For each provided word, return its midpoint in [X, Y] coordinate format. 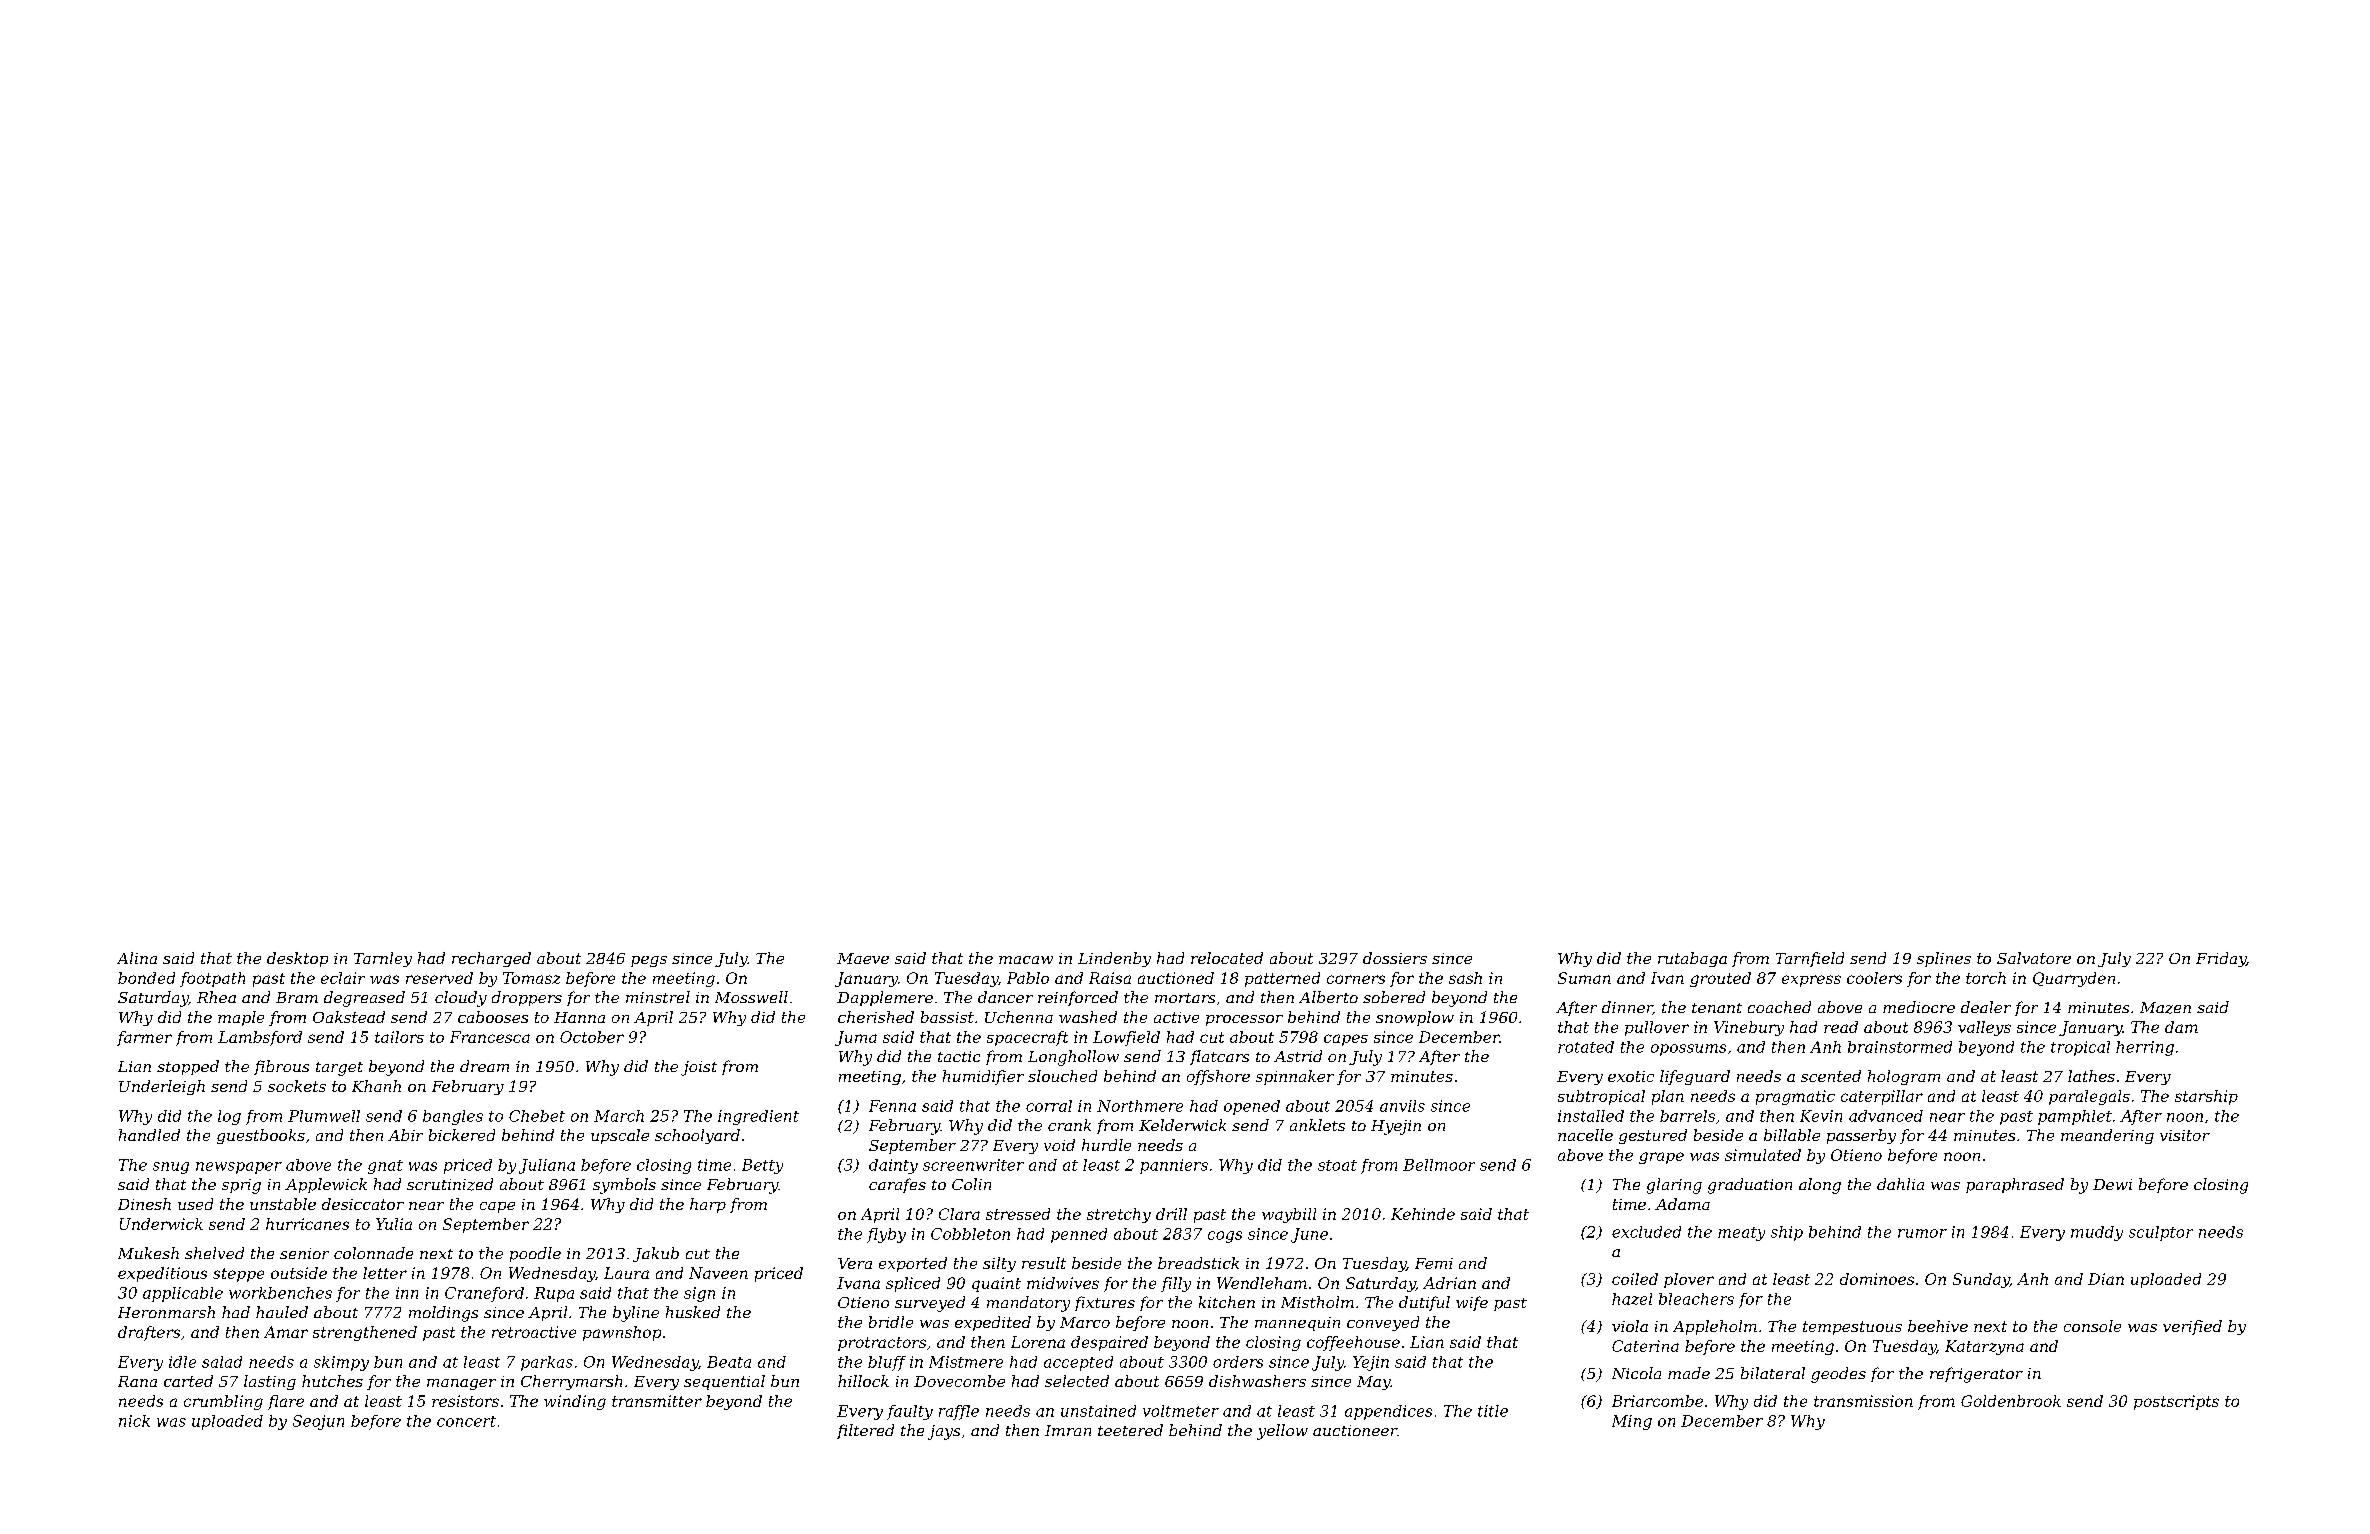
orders [1238, 1362]
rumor [1922, 1233]
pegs [649, 961]
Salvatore [2034, 958]
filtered [865, 1431]
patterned [1282, 979]
